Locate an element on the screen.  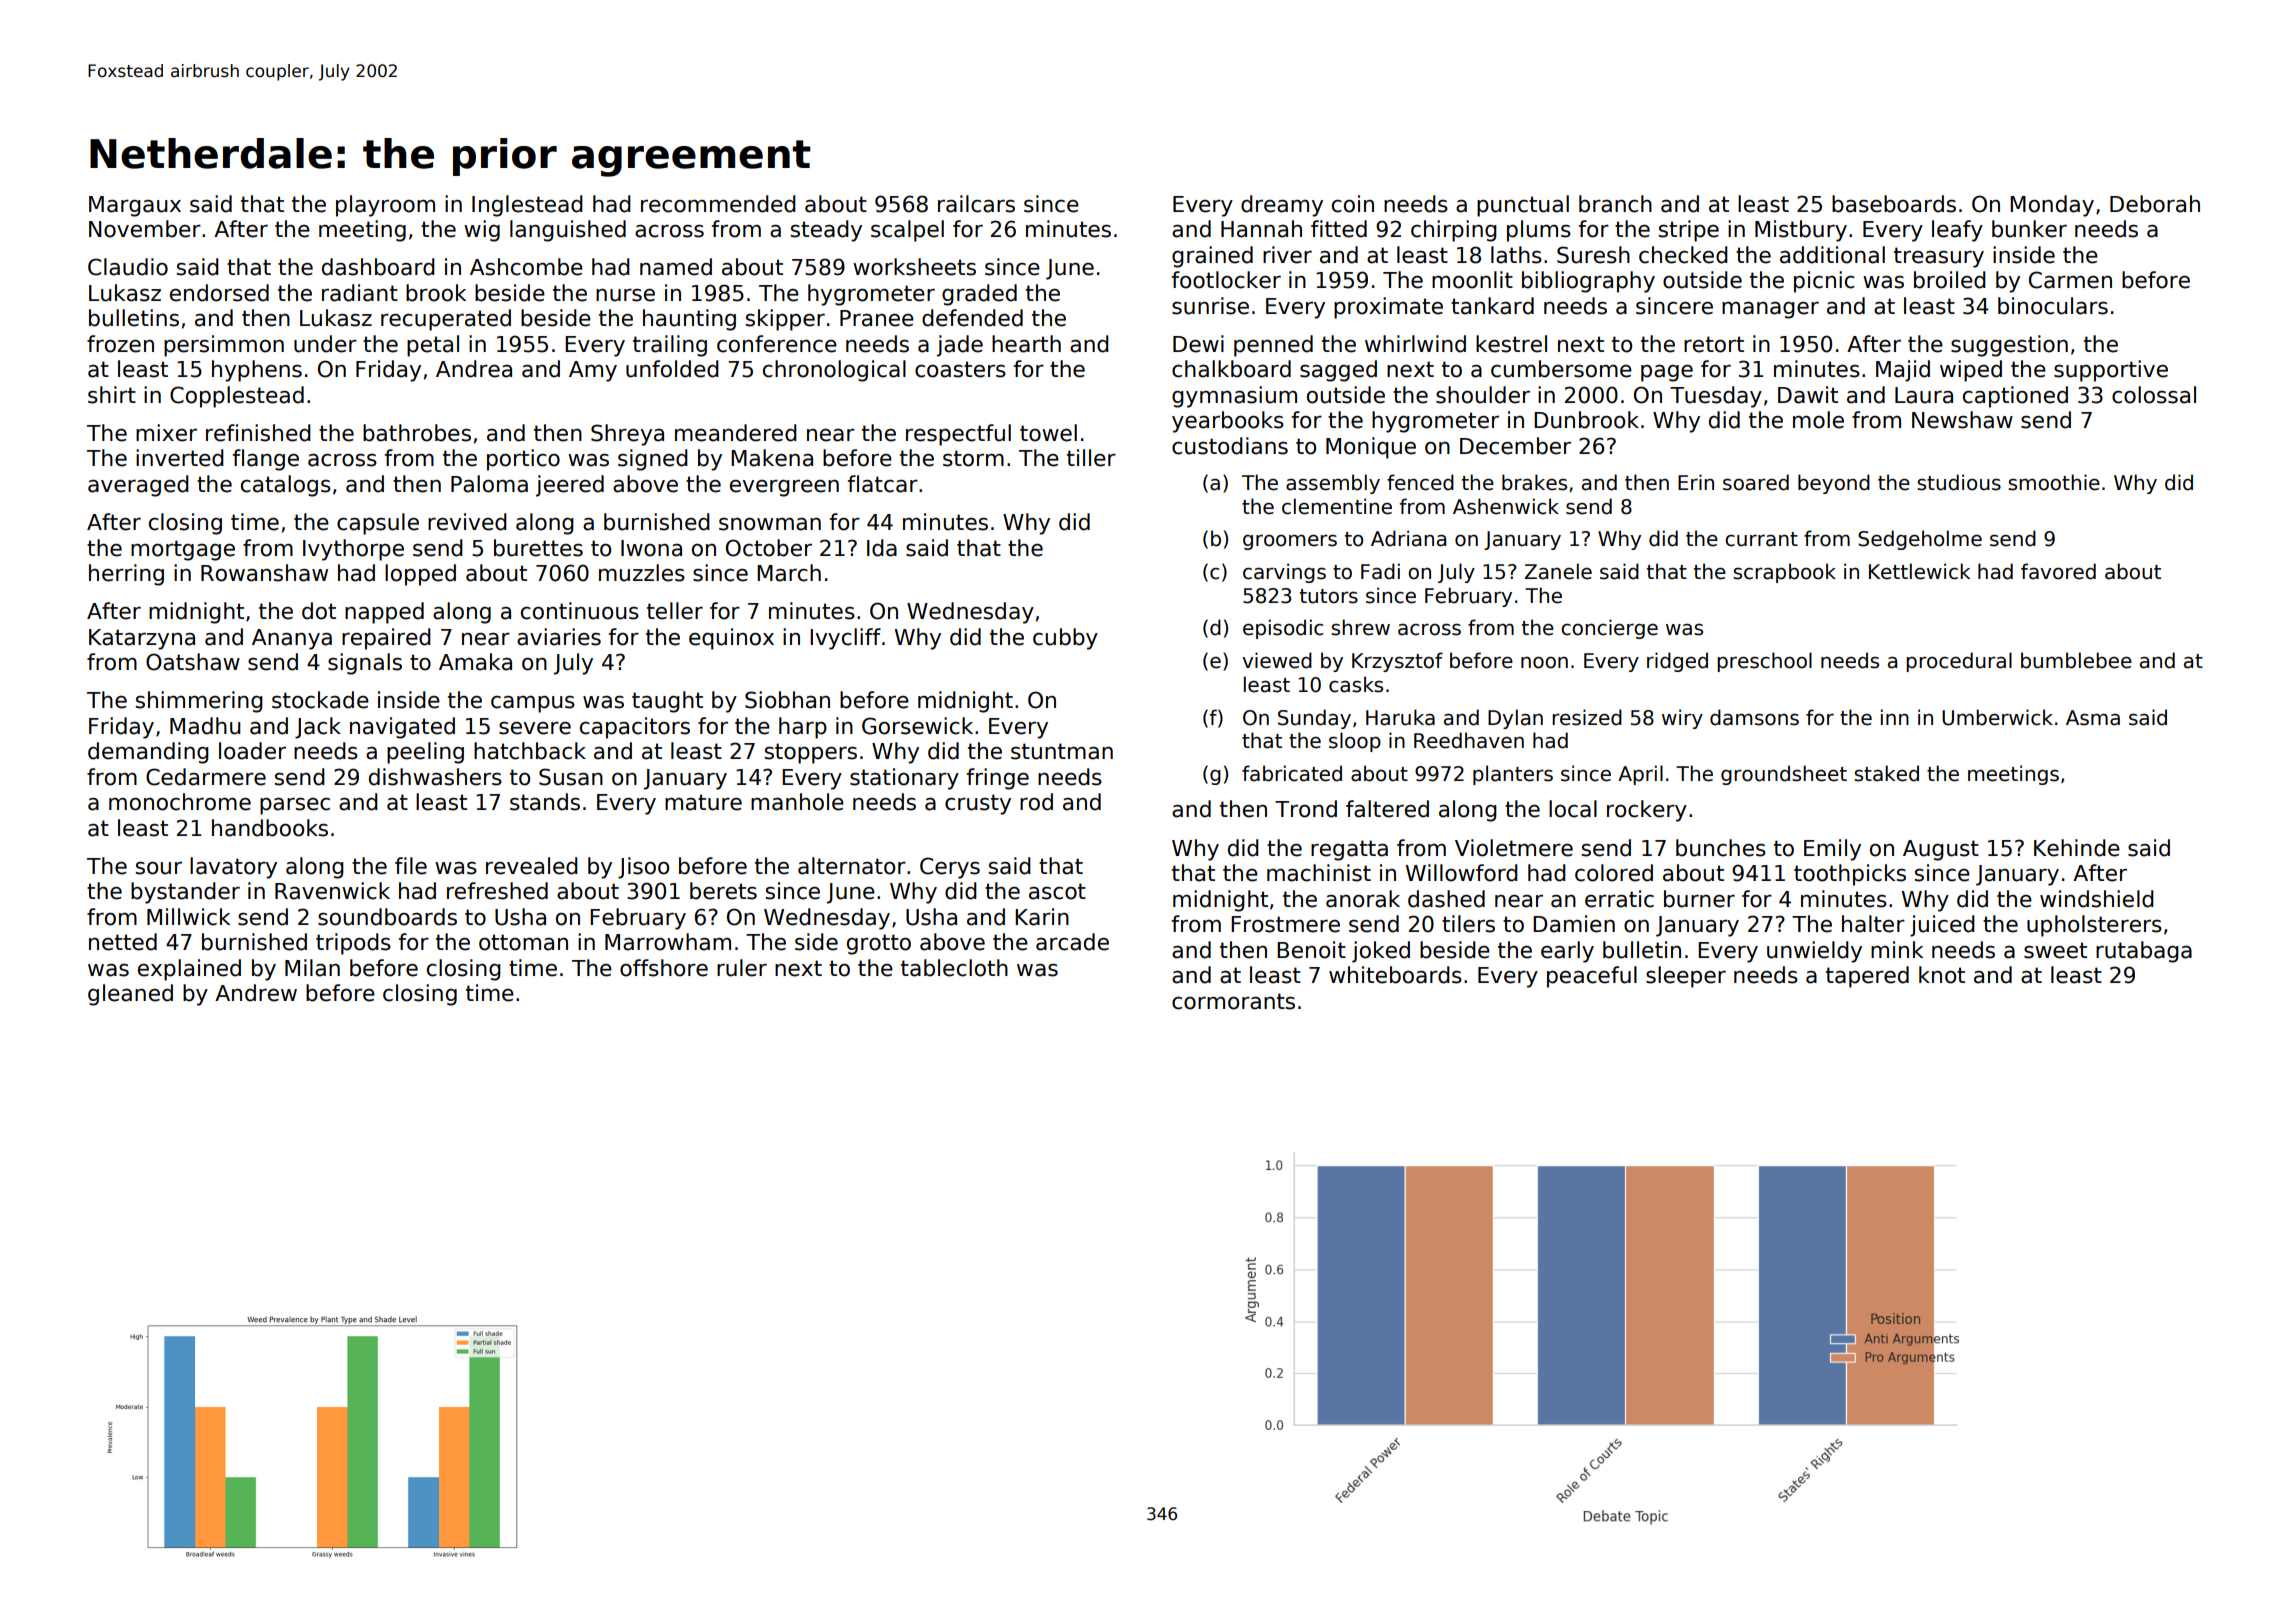
grotto is located at coordinates (879, 944).
